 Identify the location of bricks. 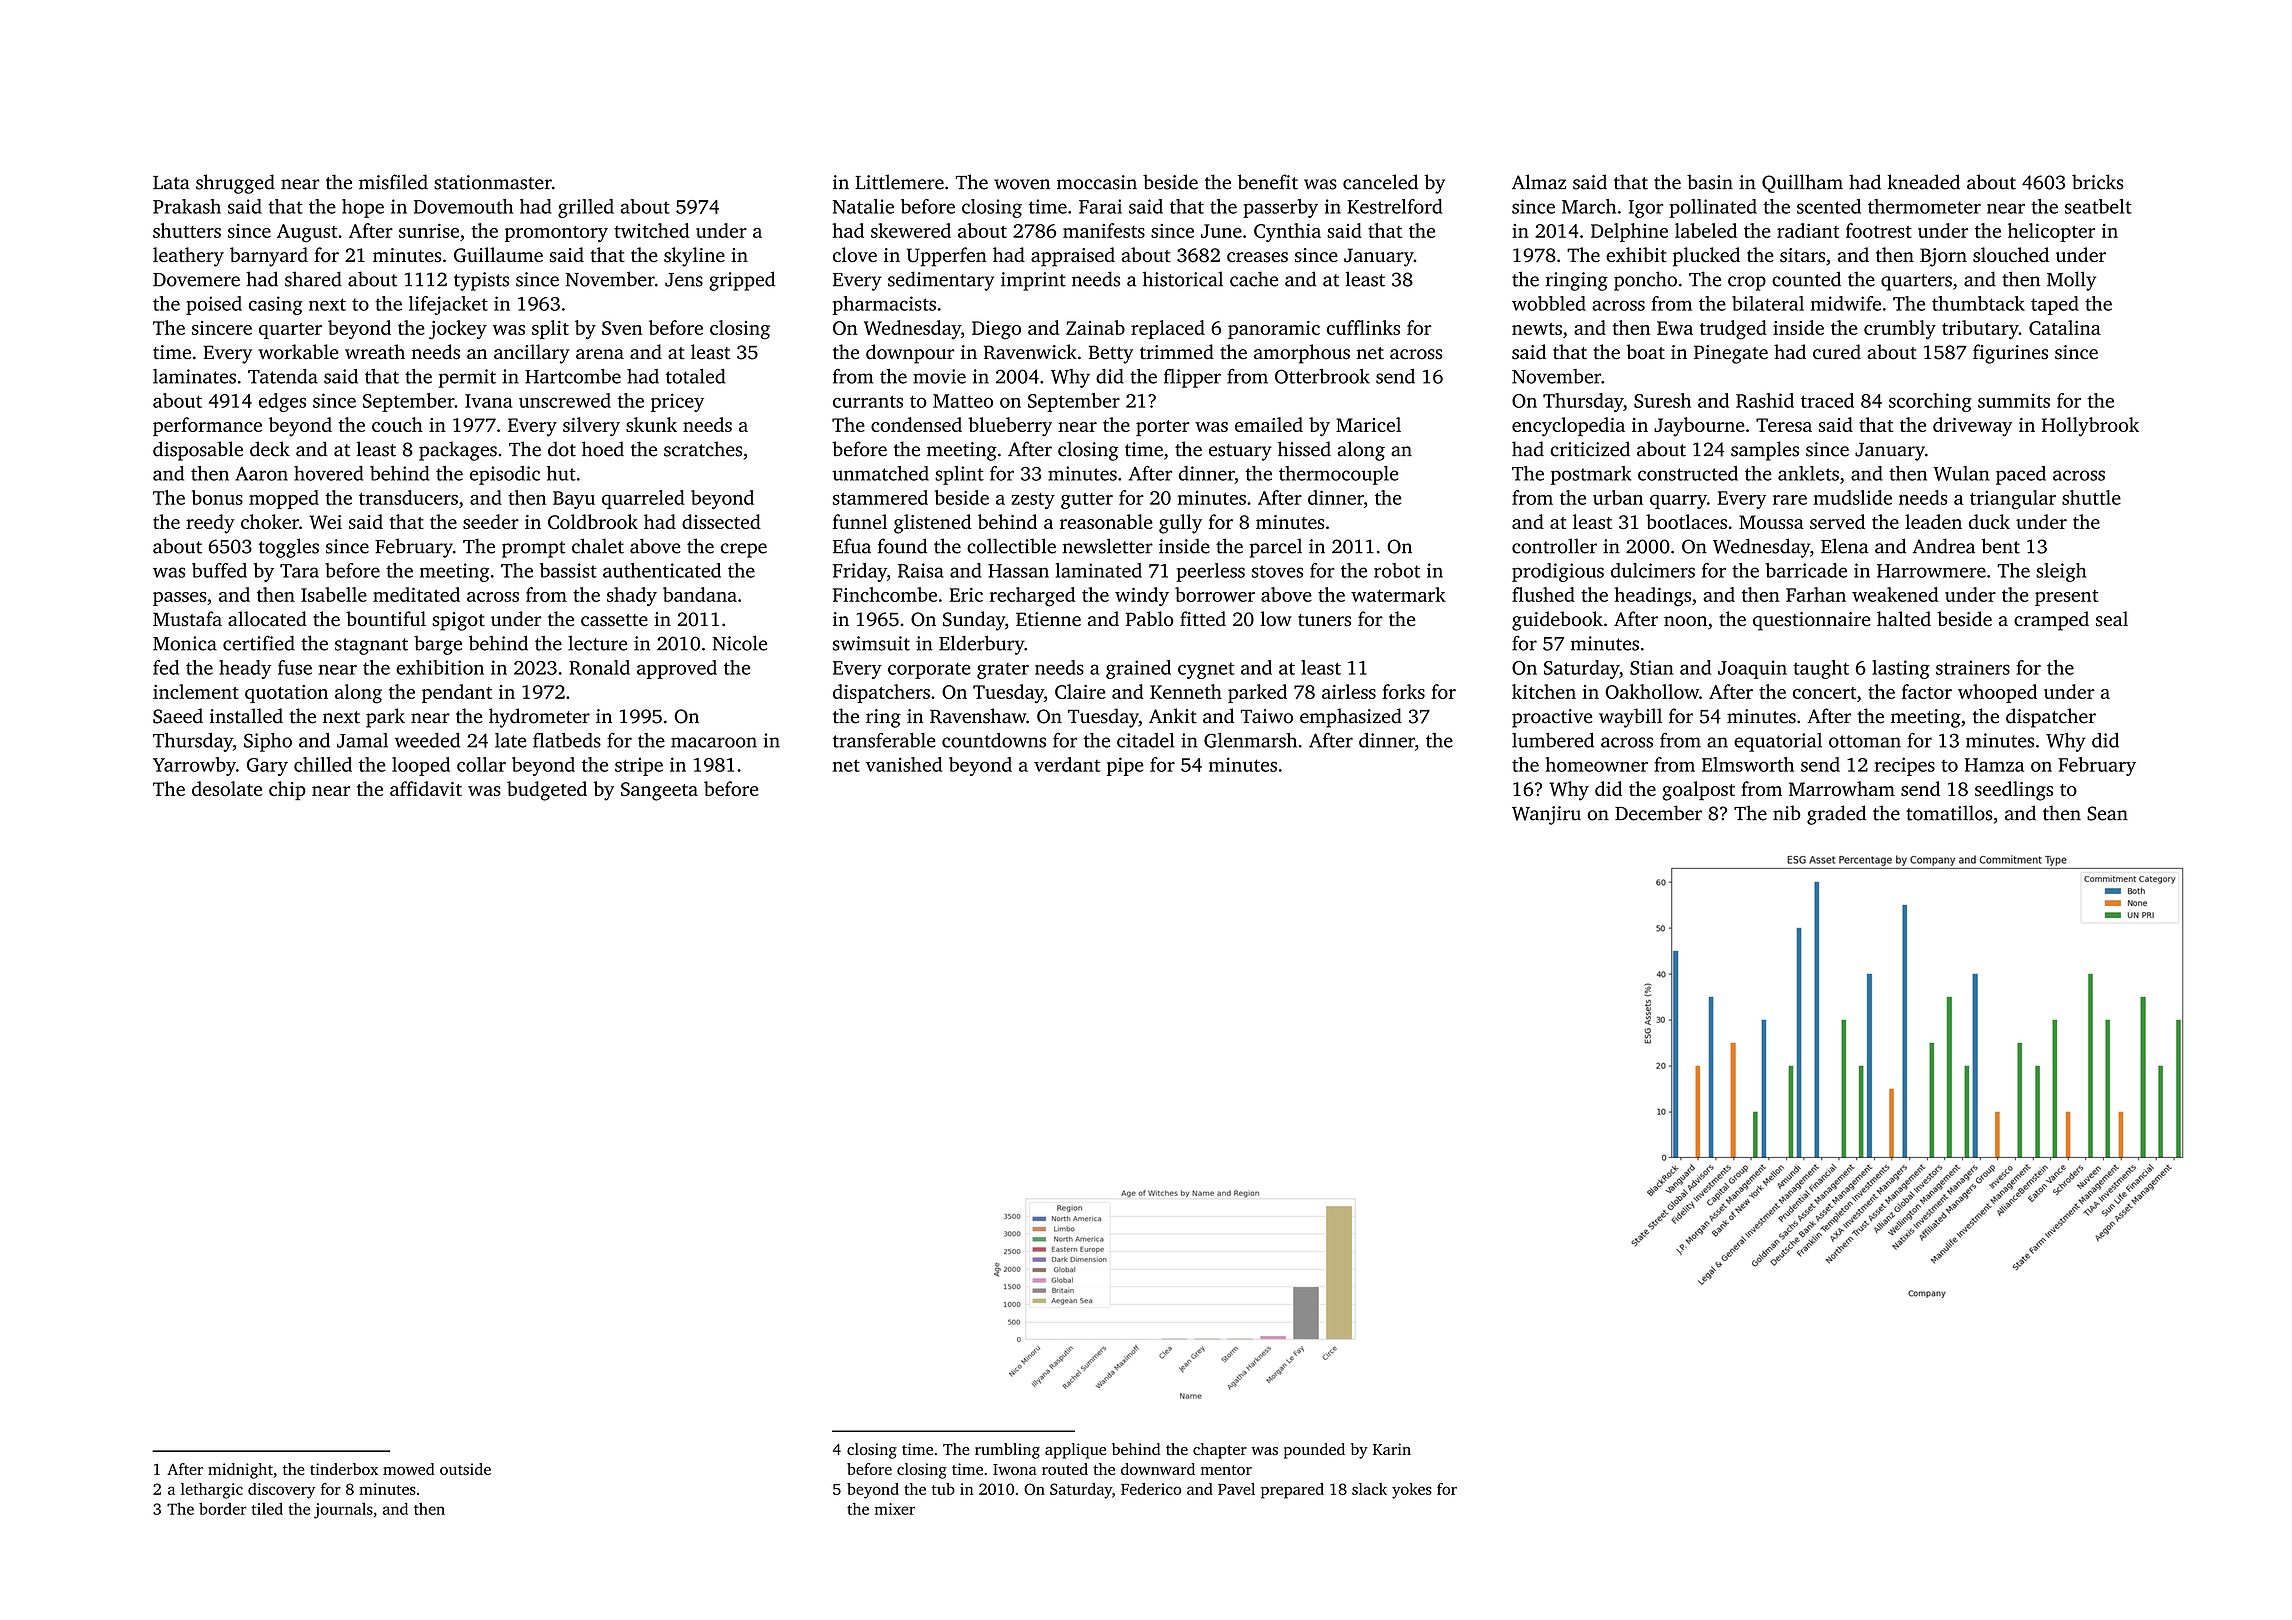
(2098, 182).
